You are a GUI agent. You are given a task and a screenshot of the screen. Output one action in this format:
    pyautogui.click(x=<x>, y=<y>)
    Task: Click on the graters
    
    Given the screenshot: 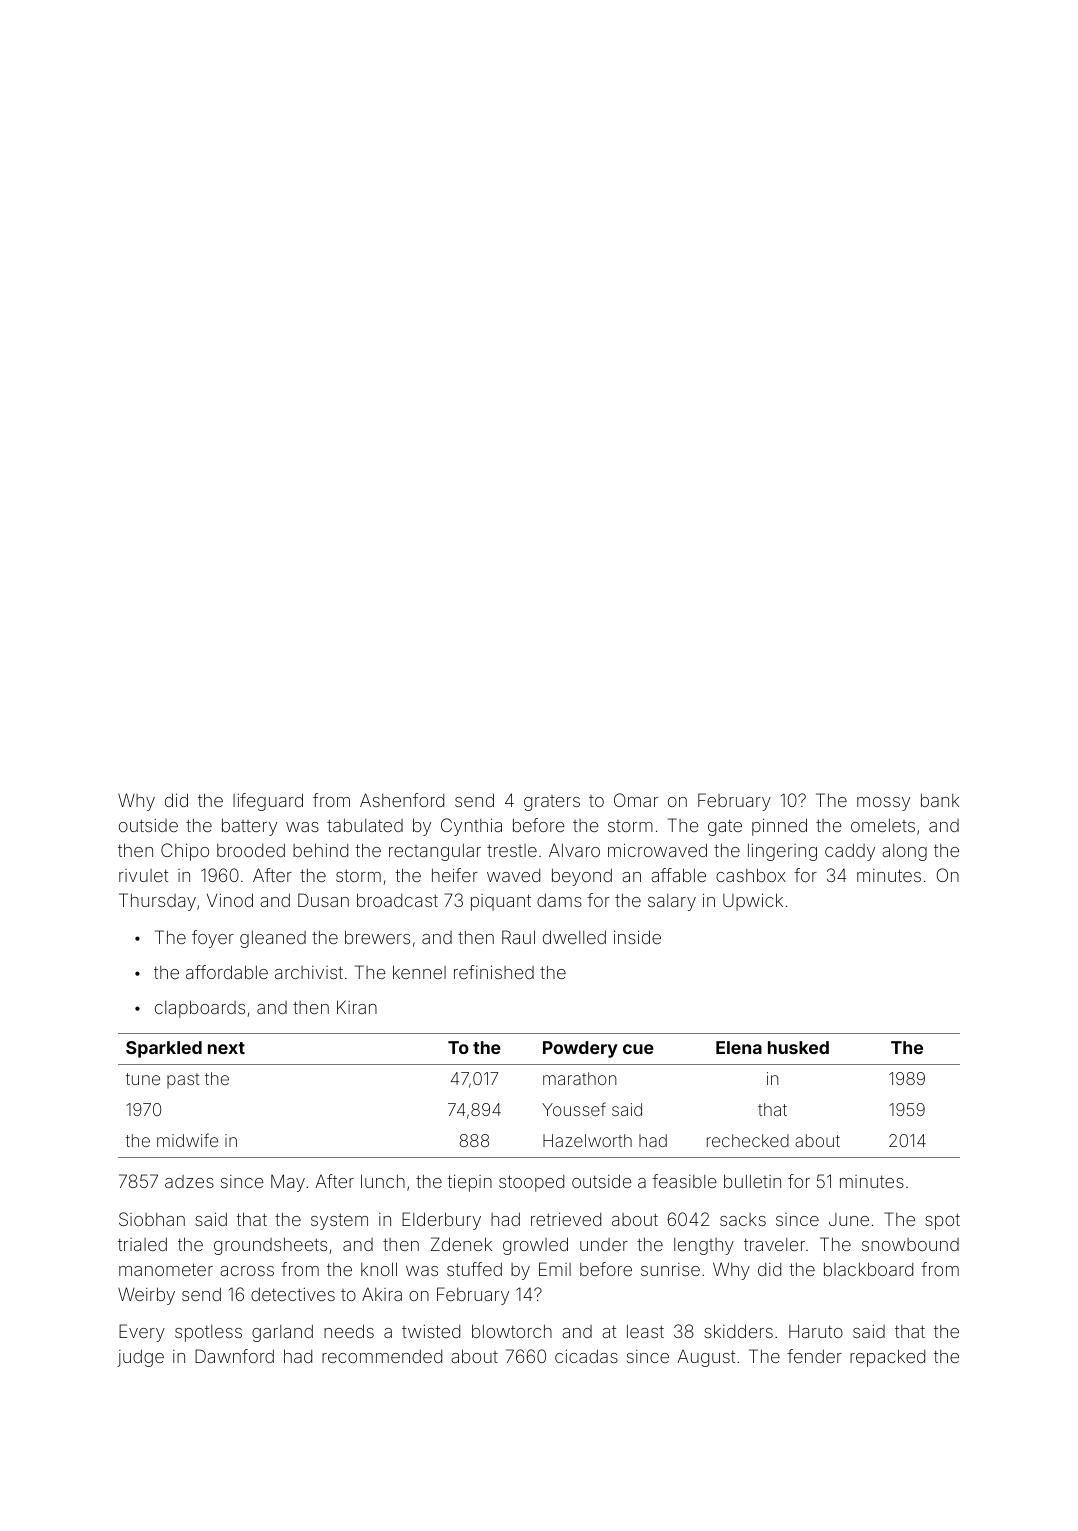 What is the action you would take?
    pyautogui.click(x=552, y=803)
